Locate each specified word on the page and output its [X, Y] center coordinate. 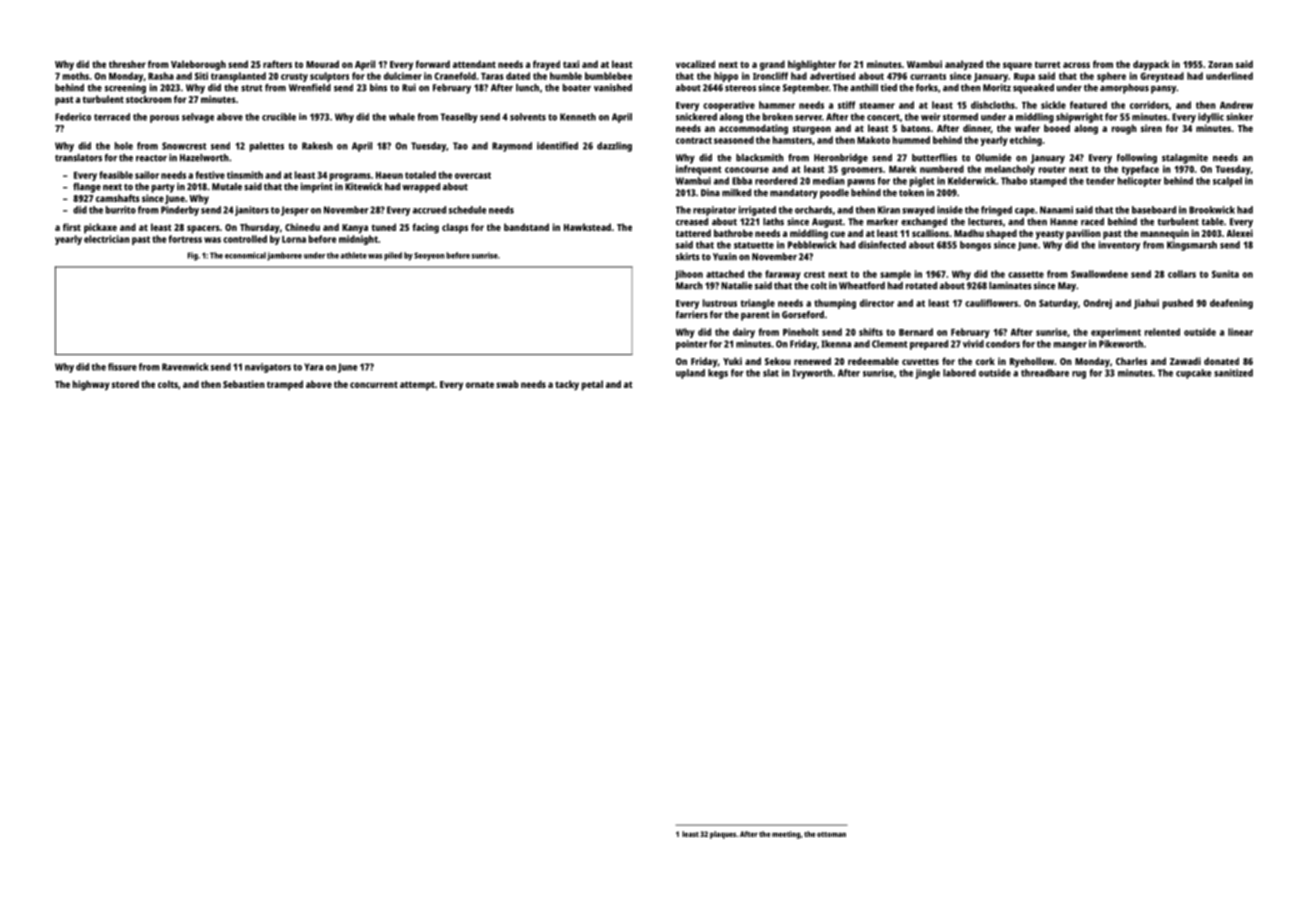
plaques [723, 835]
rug [1079, 375]
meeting [786, 835]
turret [1047, 64]
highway [91, 385]
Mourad [322, 64]
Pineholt [801, 332]
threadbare [1045, 373]
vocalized [695, 64]
